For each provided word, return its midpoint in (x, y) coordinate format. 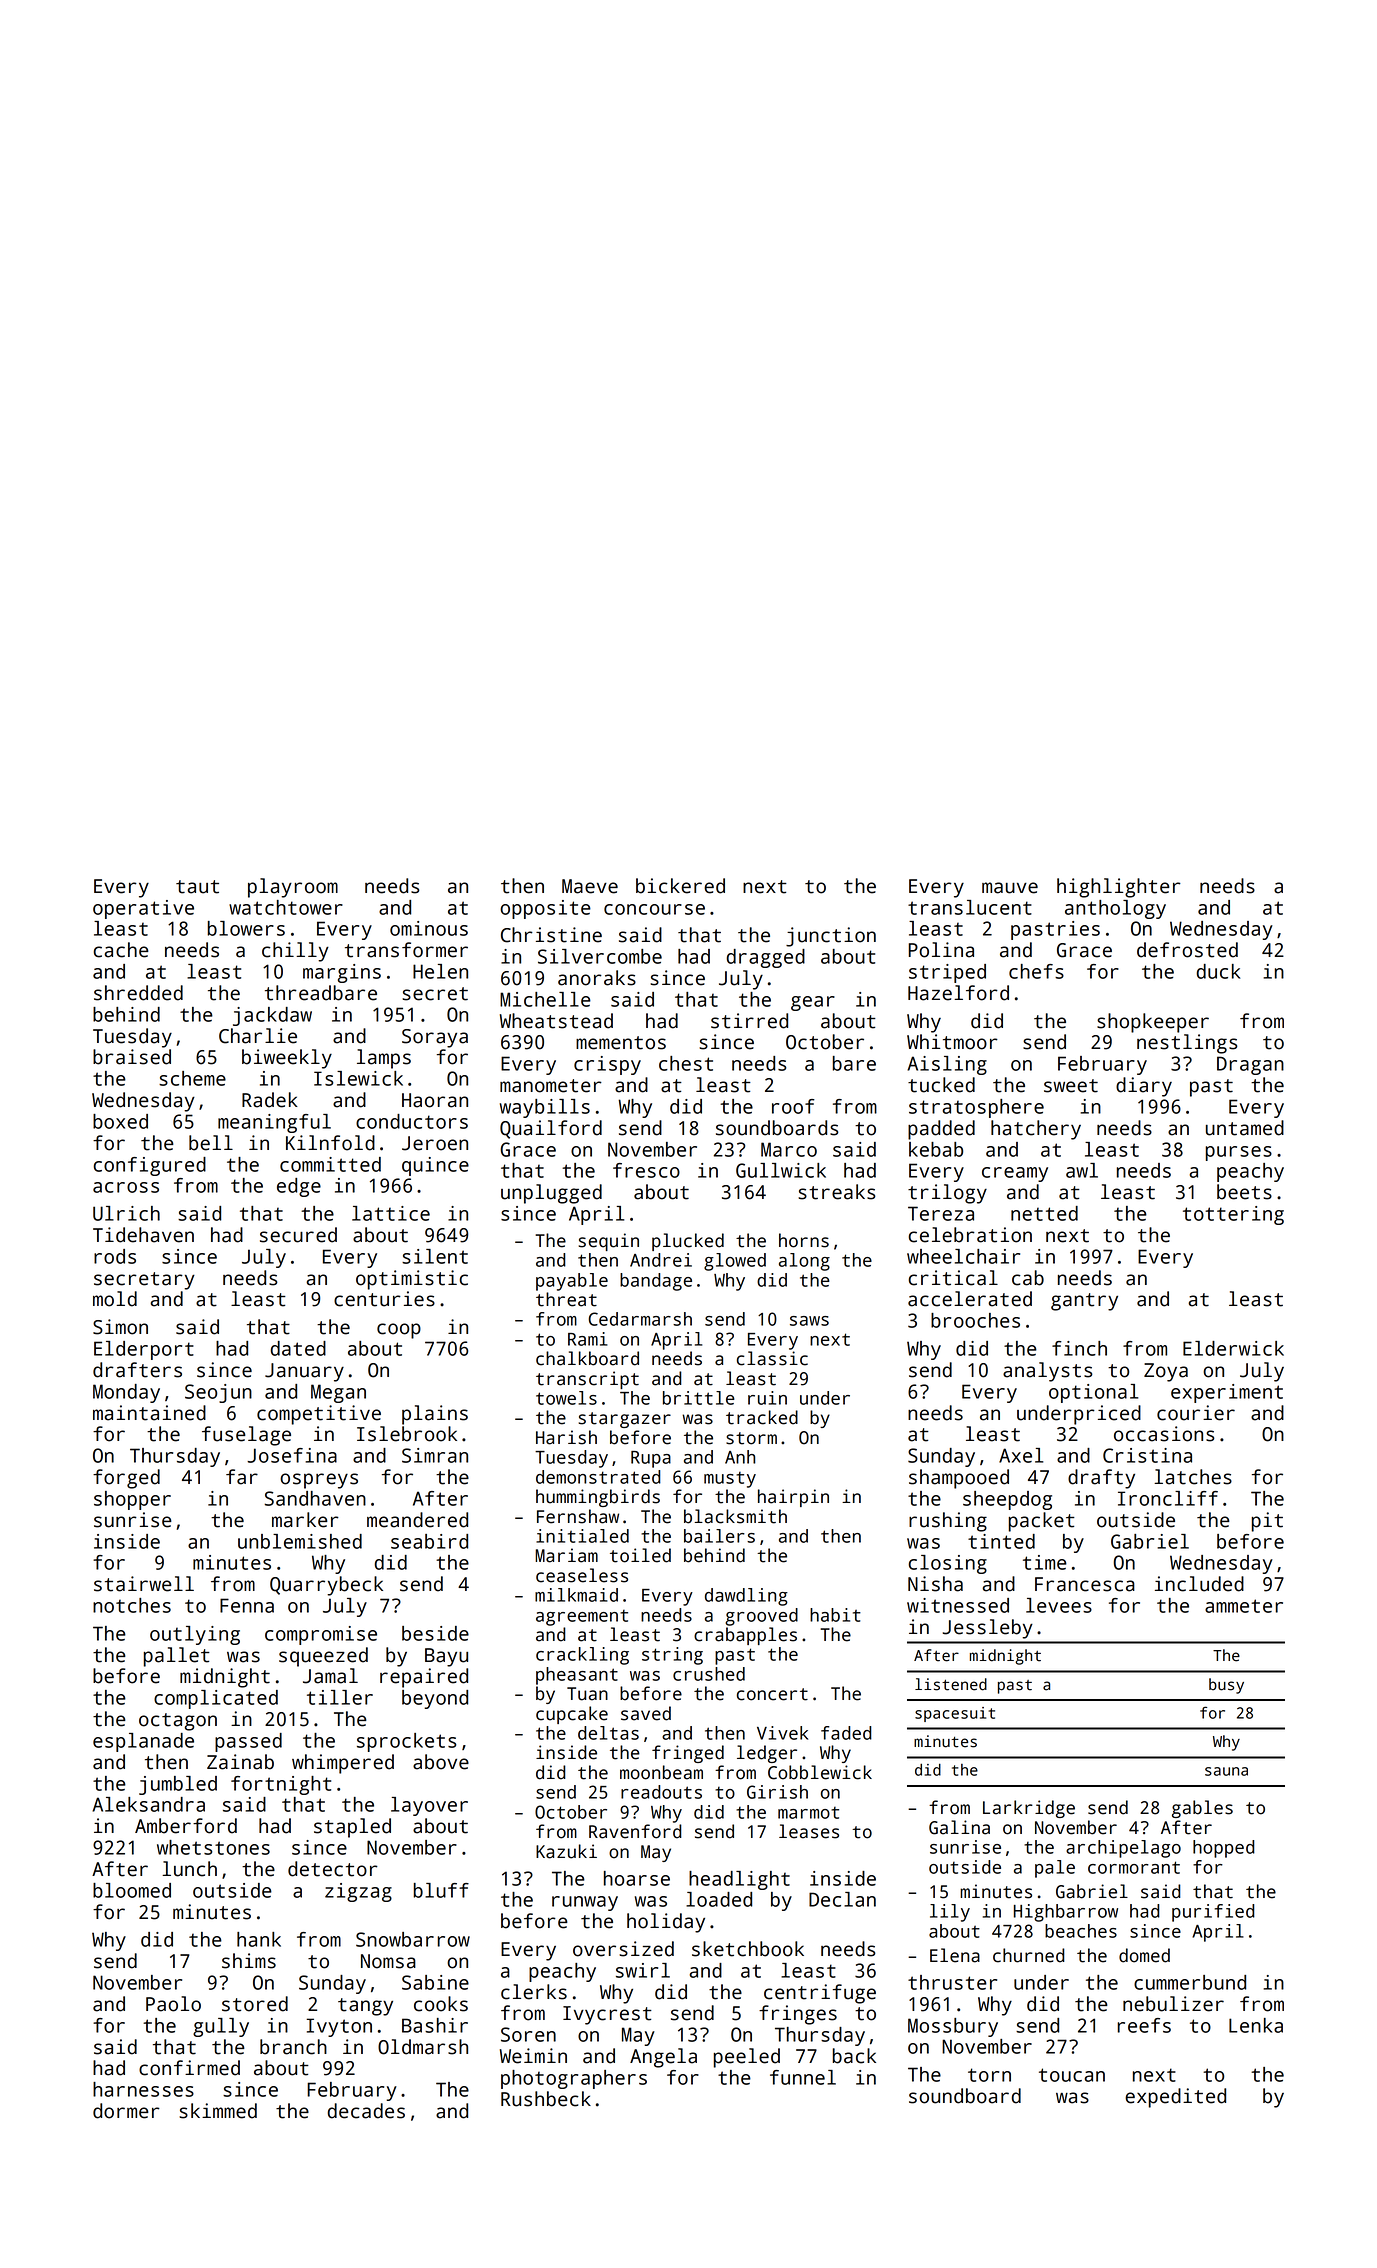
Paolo (173, 2004)
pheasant (577, 1676)
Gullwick (781, 1170)
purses (1238, 1153)
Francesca (1085, 1584)
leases (809, 1831)
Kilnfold (330, 1143)
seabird (429, 1541)
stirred (749, 1021)
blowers (246, 928)
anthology (1115, 909)
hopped (1224, 1849)
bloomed (132, 1890)
